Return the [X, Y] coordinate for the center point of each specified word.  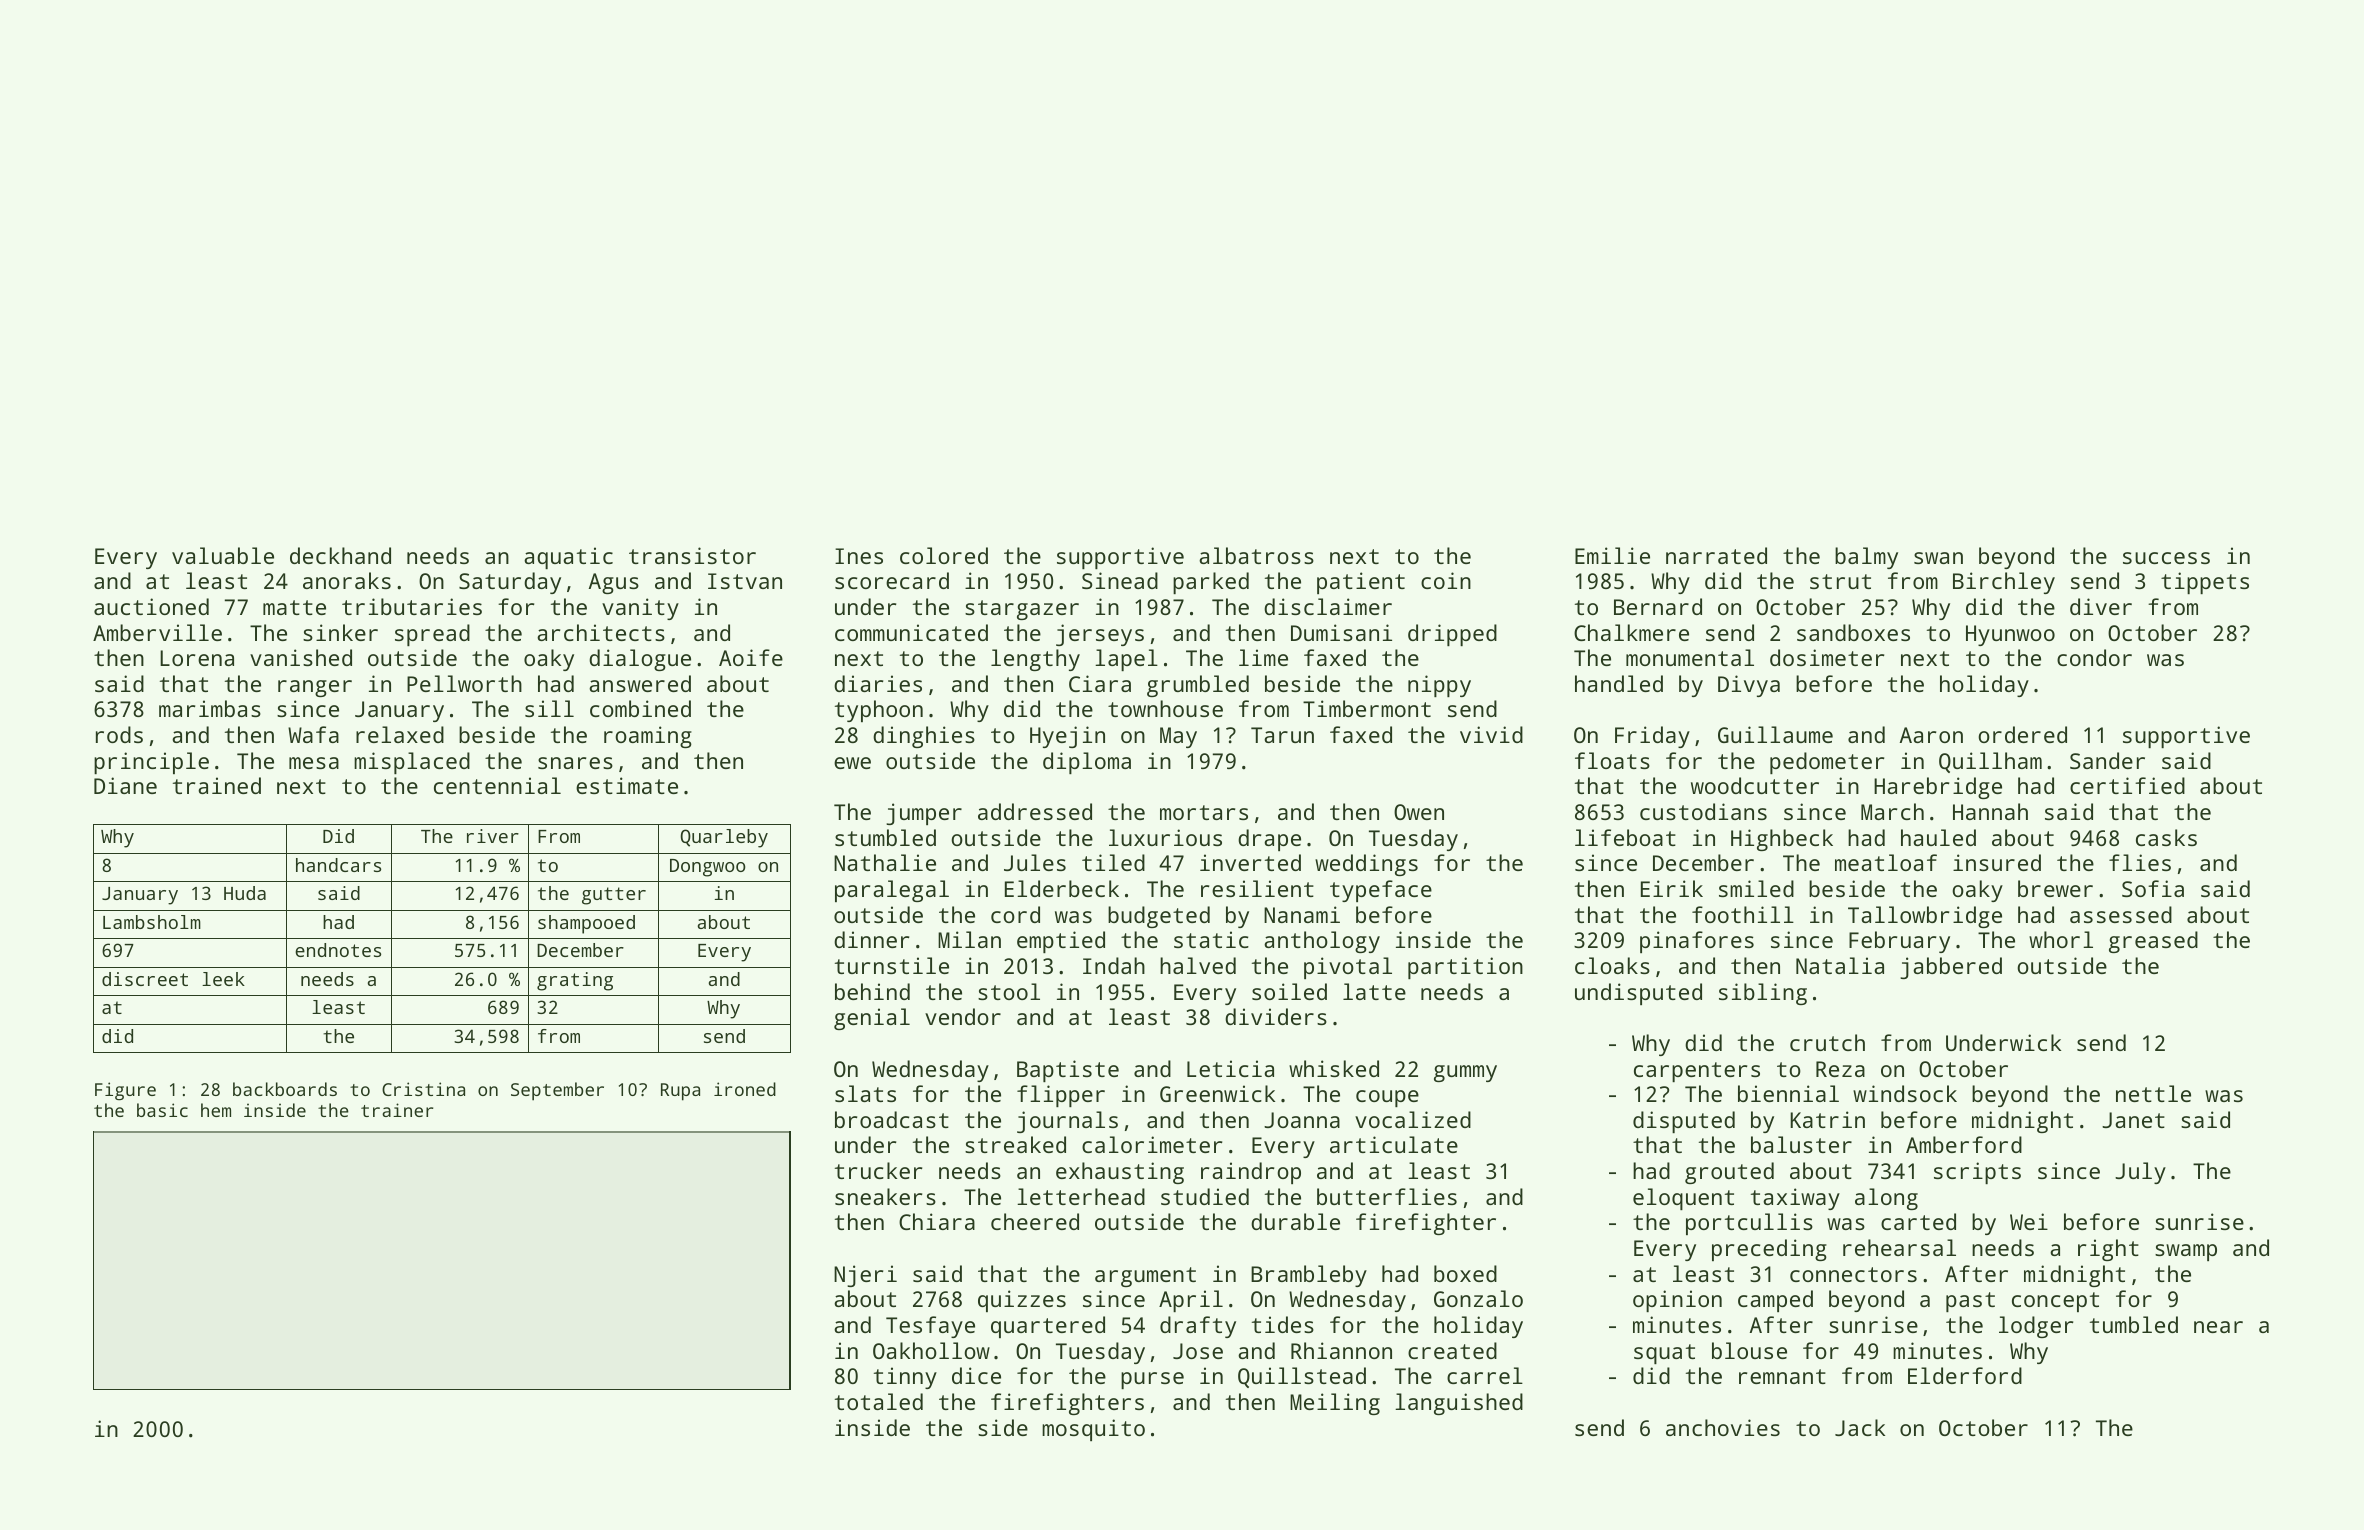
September [557, 1091]
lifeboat [1625, 837]
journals [1067, 1122]
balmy [1866, 558]
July [2140, 1173]
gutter [614, 896]
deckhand [340, 555]
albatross [1256, 555]
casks [2166, 837]
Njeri [865, 1276]
